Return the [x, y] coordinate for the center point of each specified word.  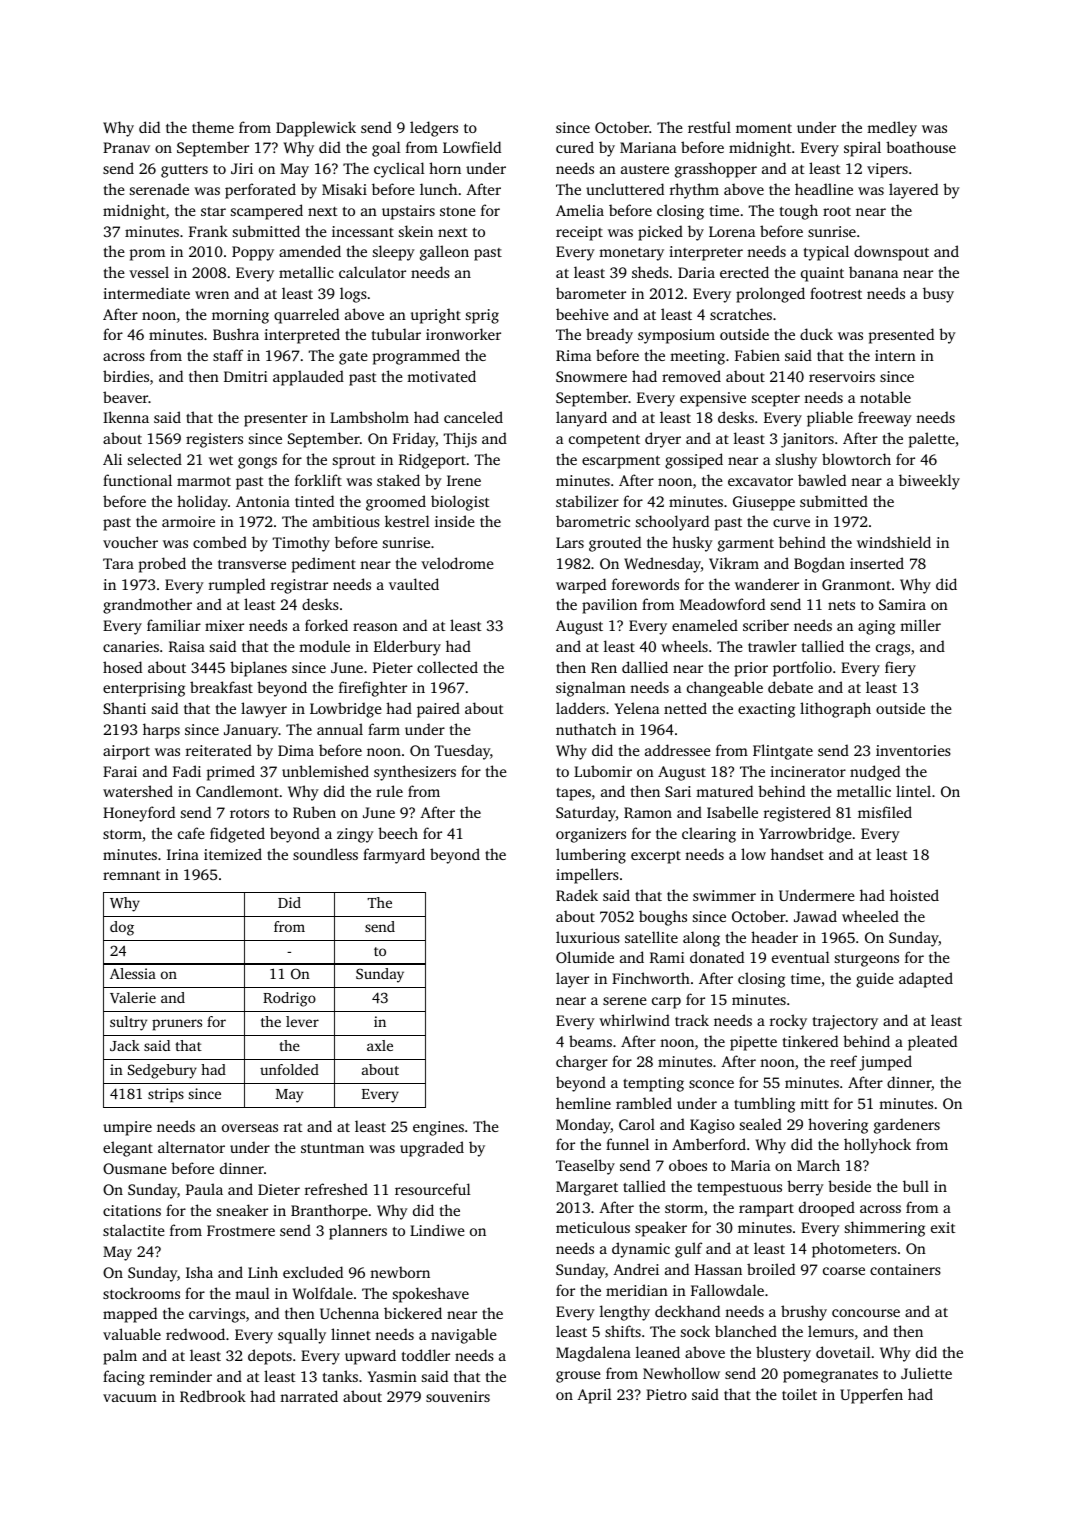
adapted [926, 980]
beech [398, 833]
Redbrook [213, 1396]
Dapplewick [316, 129]
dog [122, 928]
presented [901, 336]
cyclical [399, 170]
